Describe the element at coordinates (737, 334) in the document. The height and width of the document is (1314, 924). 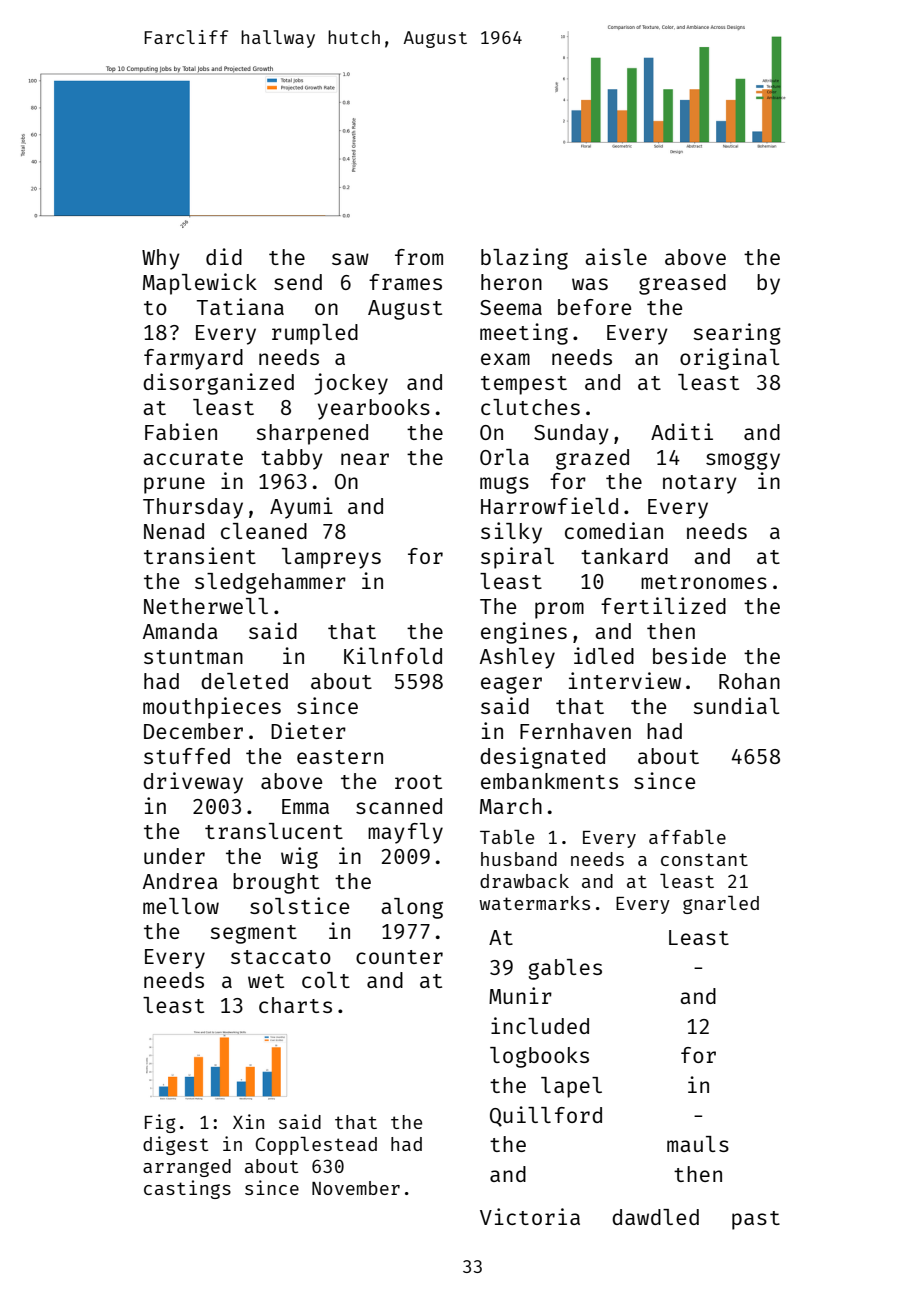
I see `searing` at that location.
